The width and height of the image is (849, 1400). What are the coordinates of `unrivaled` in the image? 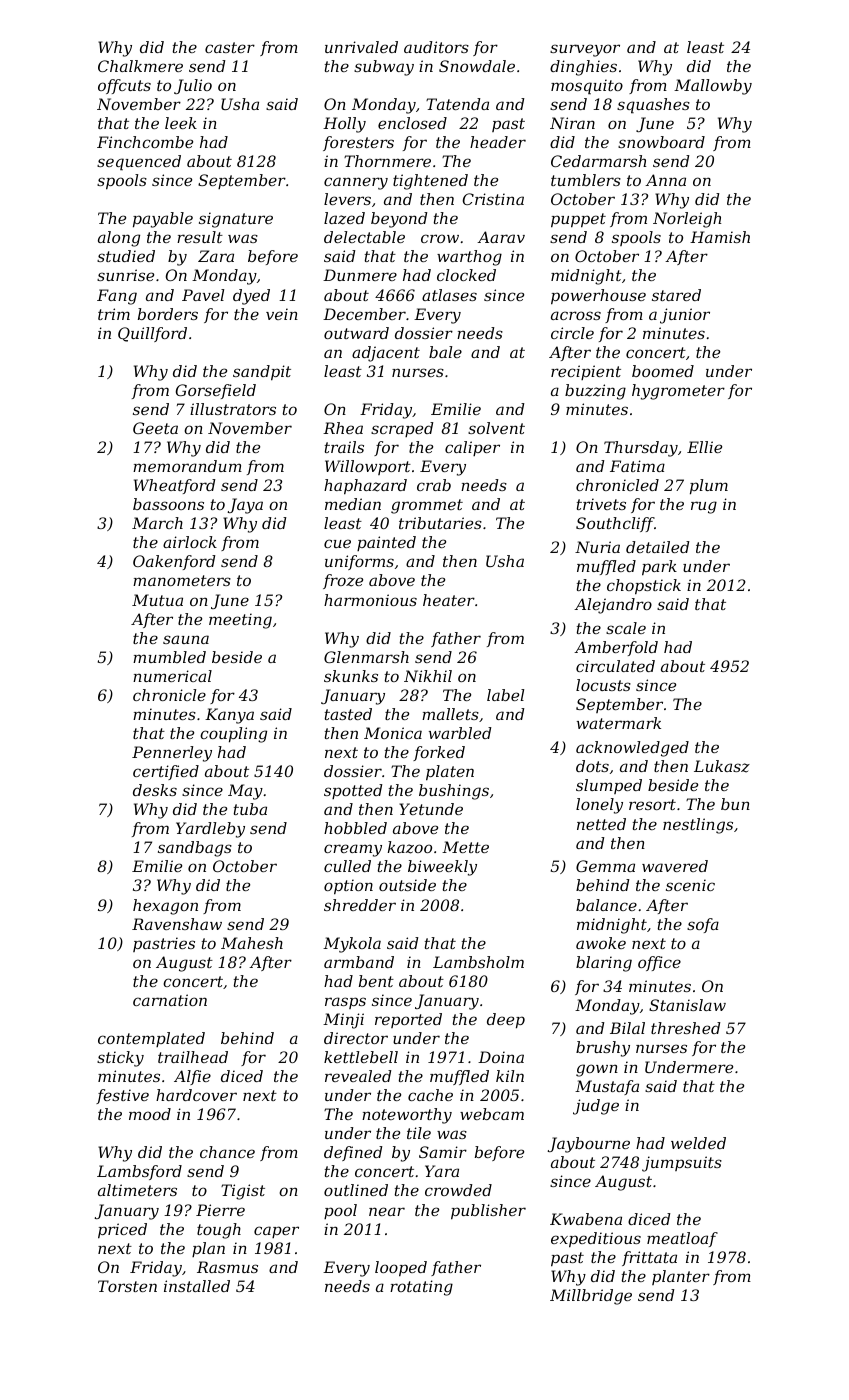 It's located at (361, 47).
